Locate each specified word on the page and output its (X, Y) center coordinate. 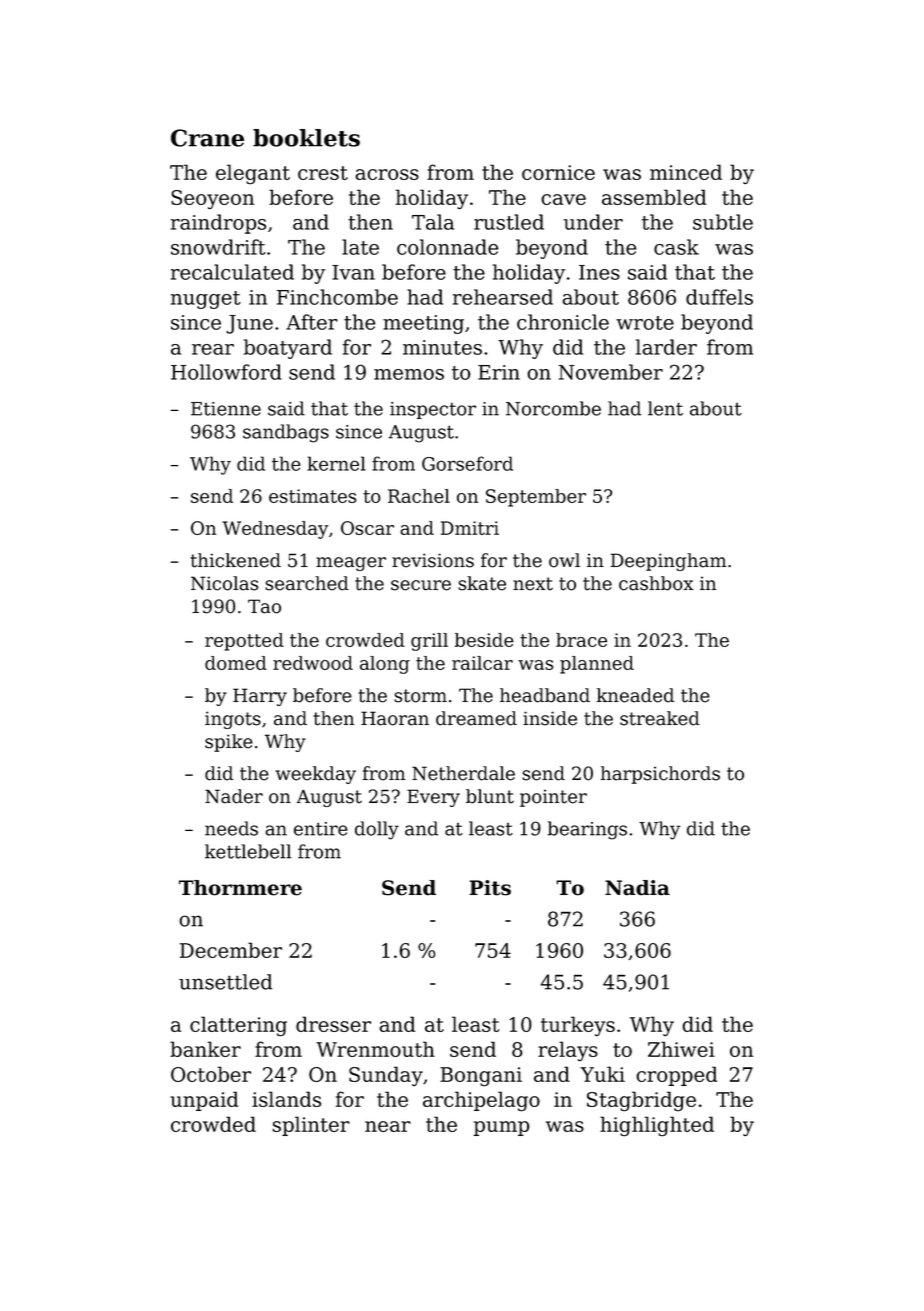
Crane (207, 138)
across (387, 174)
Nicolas (224, 583)
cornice (558, 172)
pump (501, 1128)
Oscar (367, 528)
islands (286, 1099)
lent (665, 408)
